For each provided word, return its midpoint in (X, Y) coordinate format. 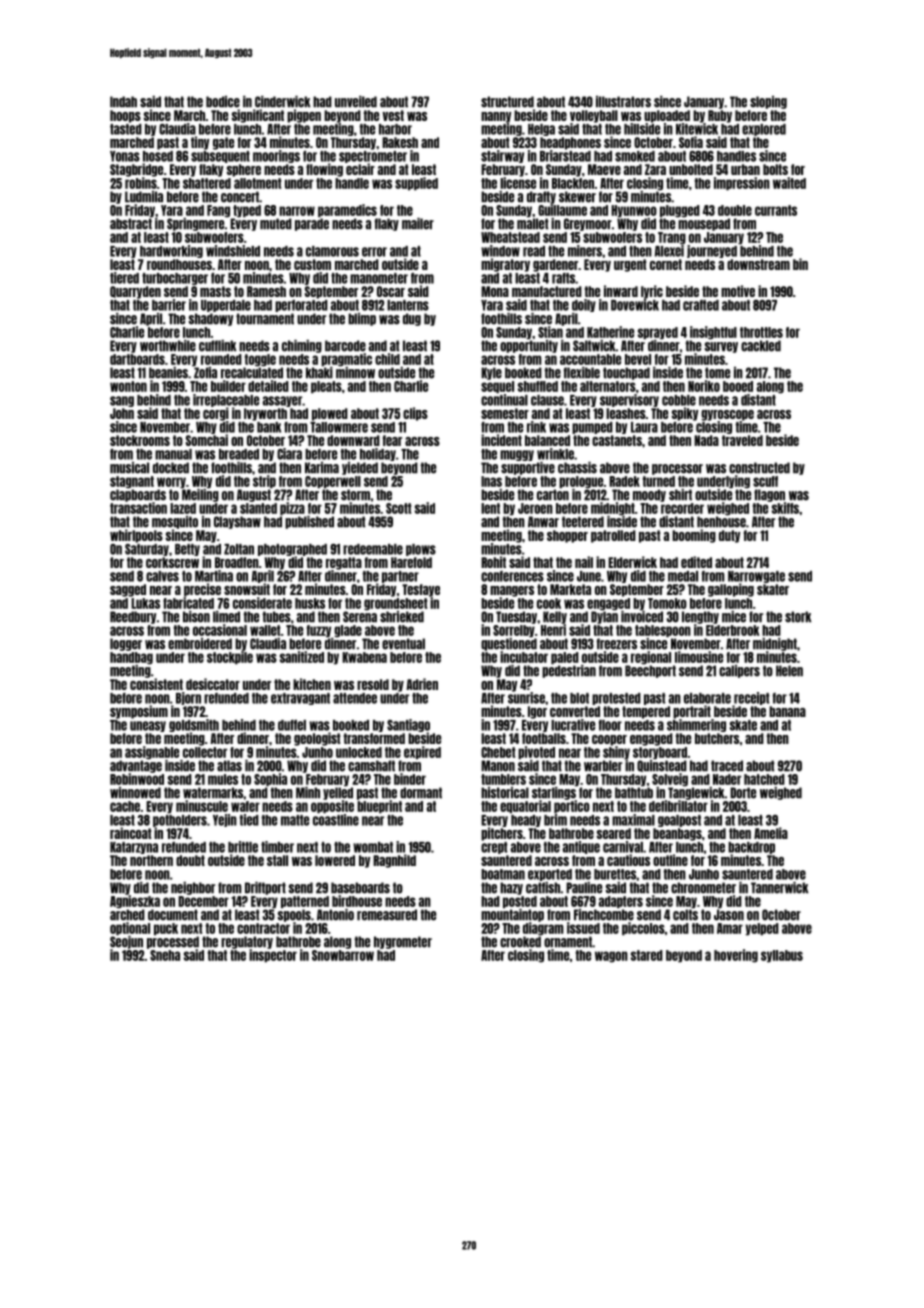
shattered (207, 183)
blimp (362, 319)
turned (658, 481)
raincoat (131, 833)
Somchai (207, 440)
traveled (742, 440)
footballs (544, 738)
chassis (577, 468)
